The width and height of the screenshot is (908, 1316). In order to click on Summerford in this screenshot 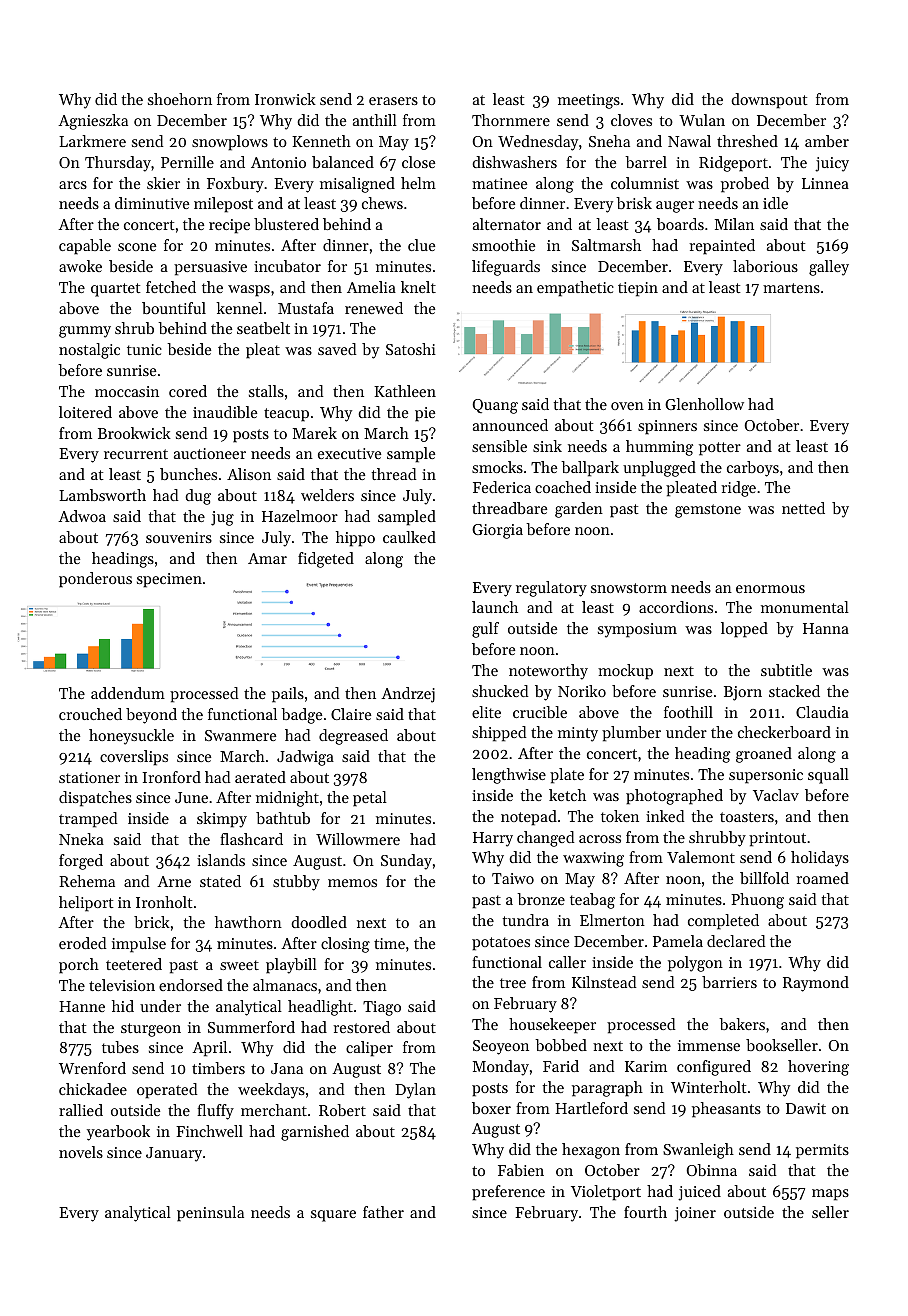, I will do `click(251, 1027)`.
